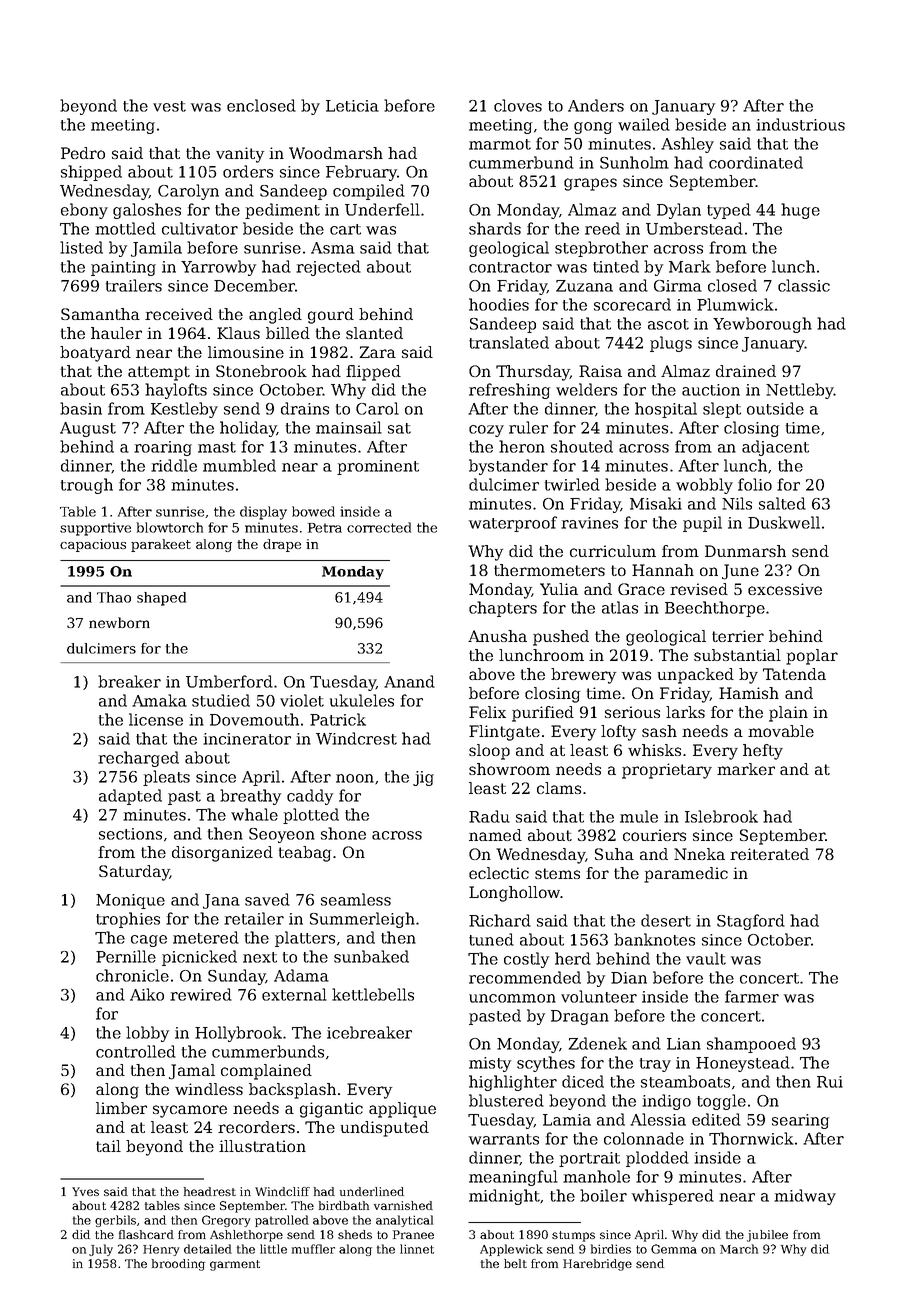 The width and height of the page is (908, 1316). Describe the element at coordinates (800, 124) in the page. I see `industrious` at that location.
